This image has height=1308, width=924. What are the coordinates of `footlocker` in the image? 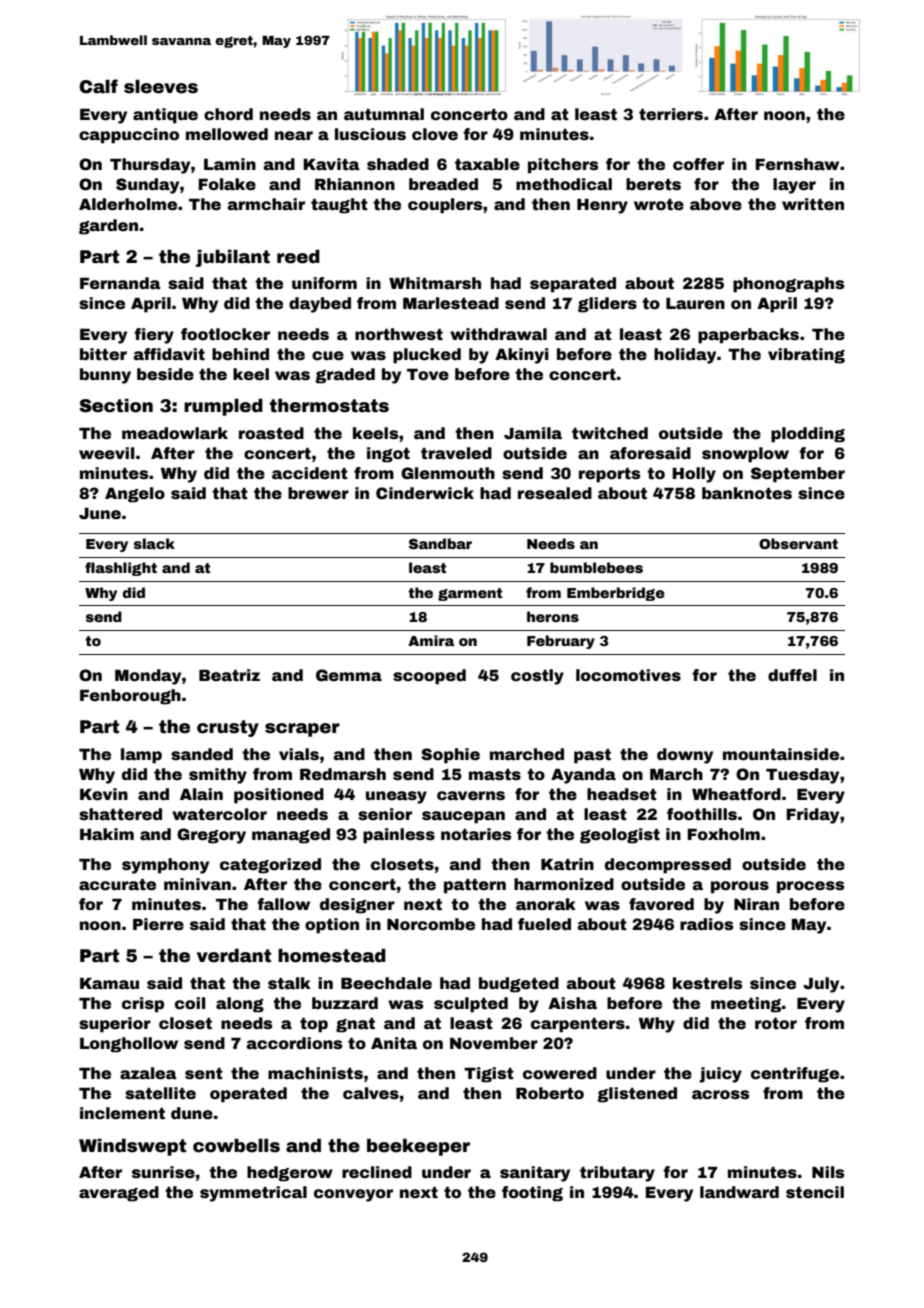 It's located at (225, 334).
